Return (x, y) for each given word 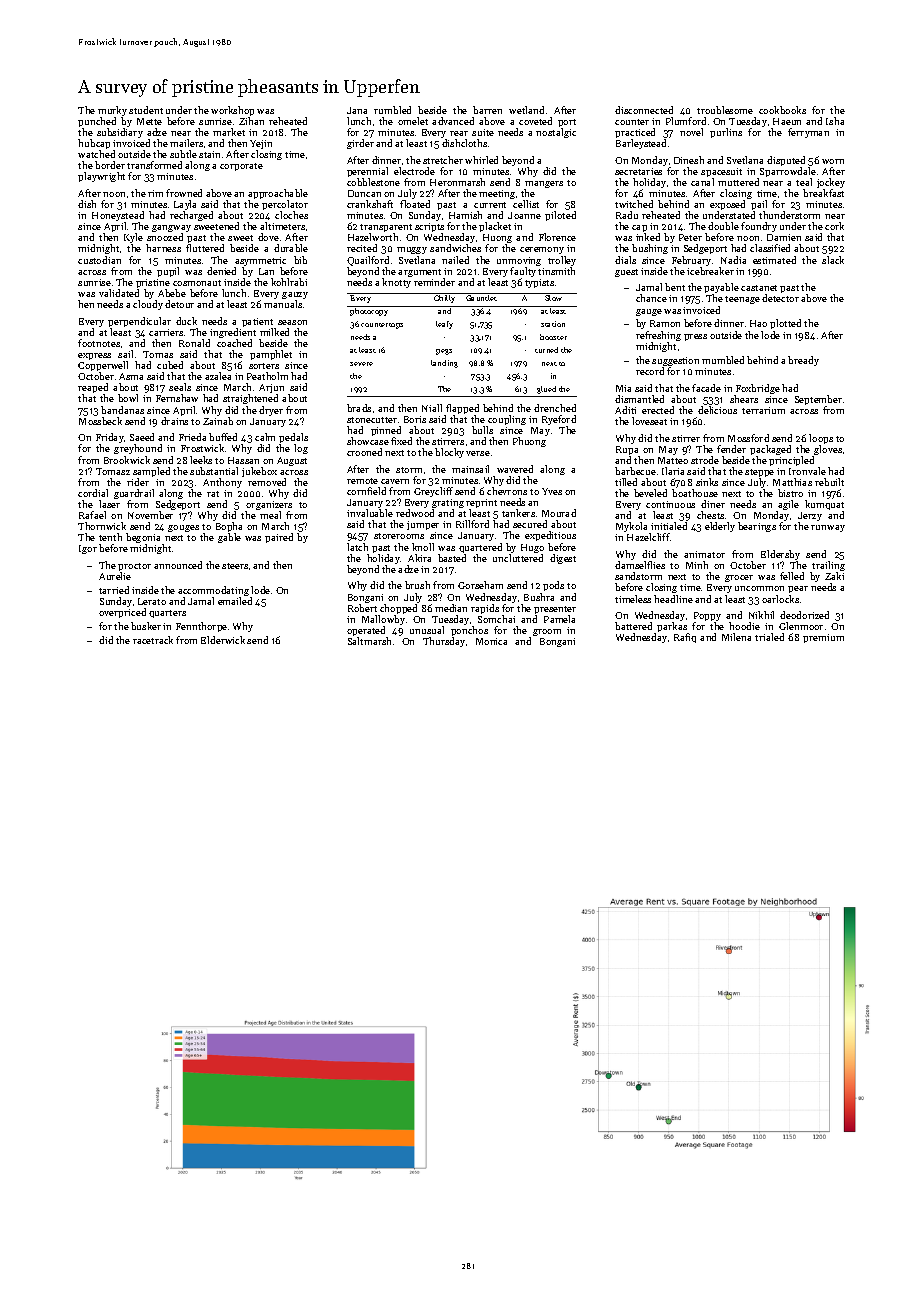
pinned (386, 431)
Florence (557, 237)
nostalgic (556, 133)
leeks (201, 460)
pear (798, 589)
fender (731, 449)
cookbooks (782, 110)
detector (780, 298)
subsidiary (120, 133)
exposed (727, 205)
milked (274, 332)
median (451, 608)
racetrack (153, 640)
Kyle (133, 239)
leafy (444, 325)
